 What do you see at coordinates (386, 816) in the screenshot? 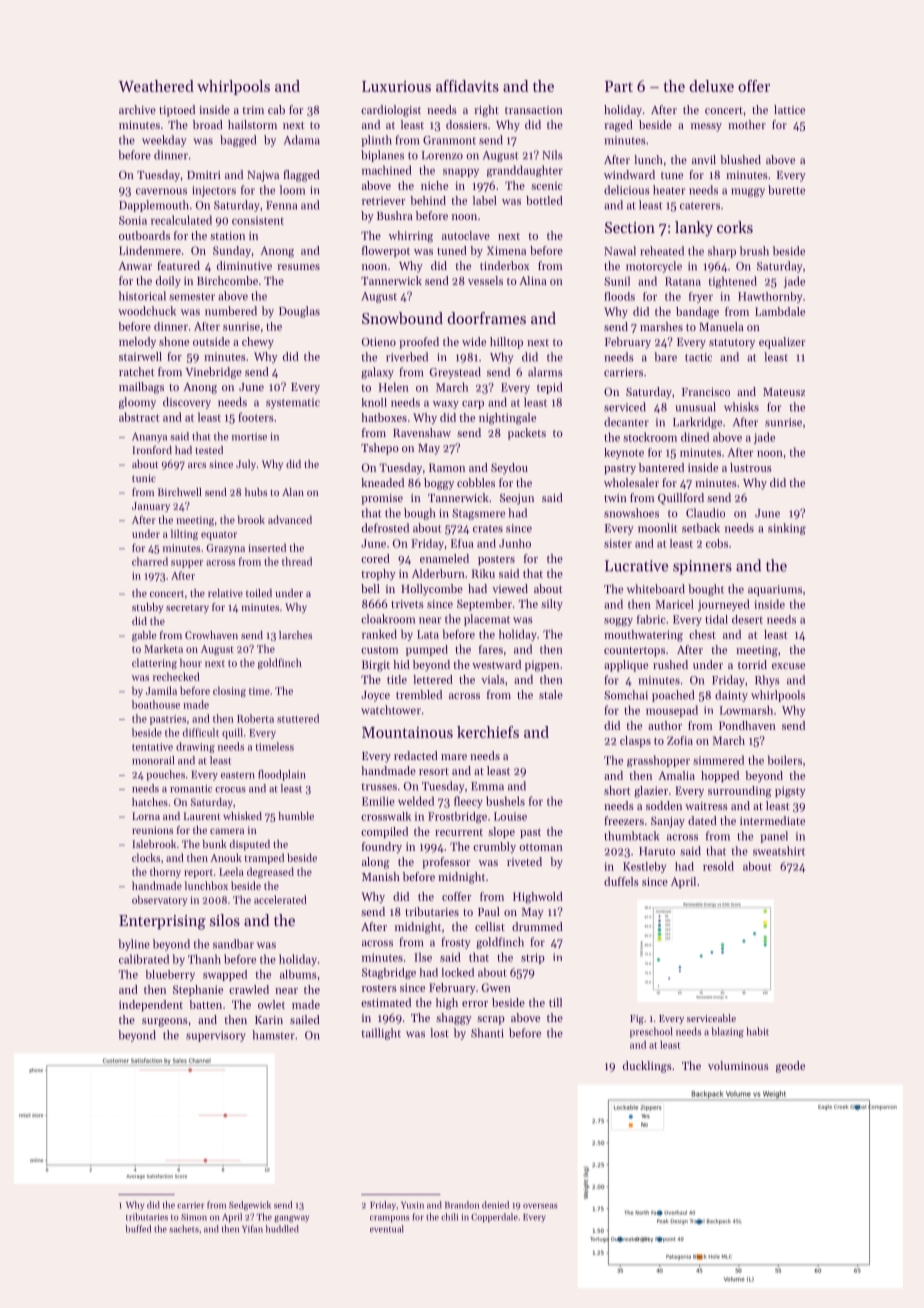
I see `crosswalk` at bounding box center [386, 816].
